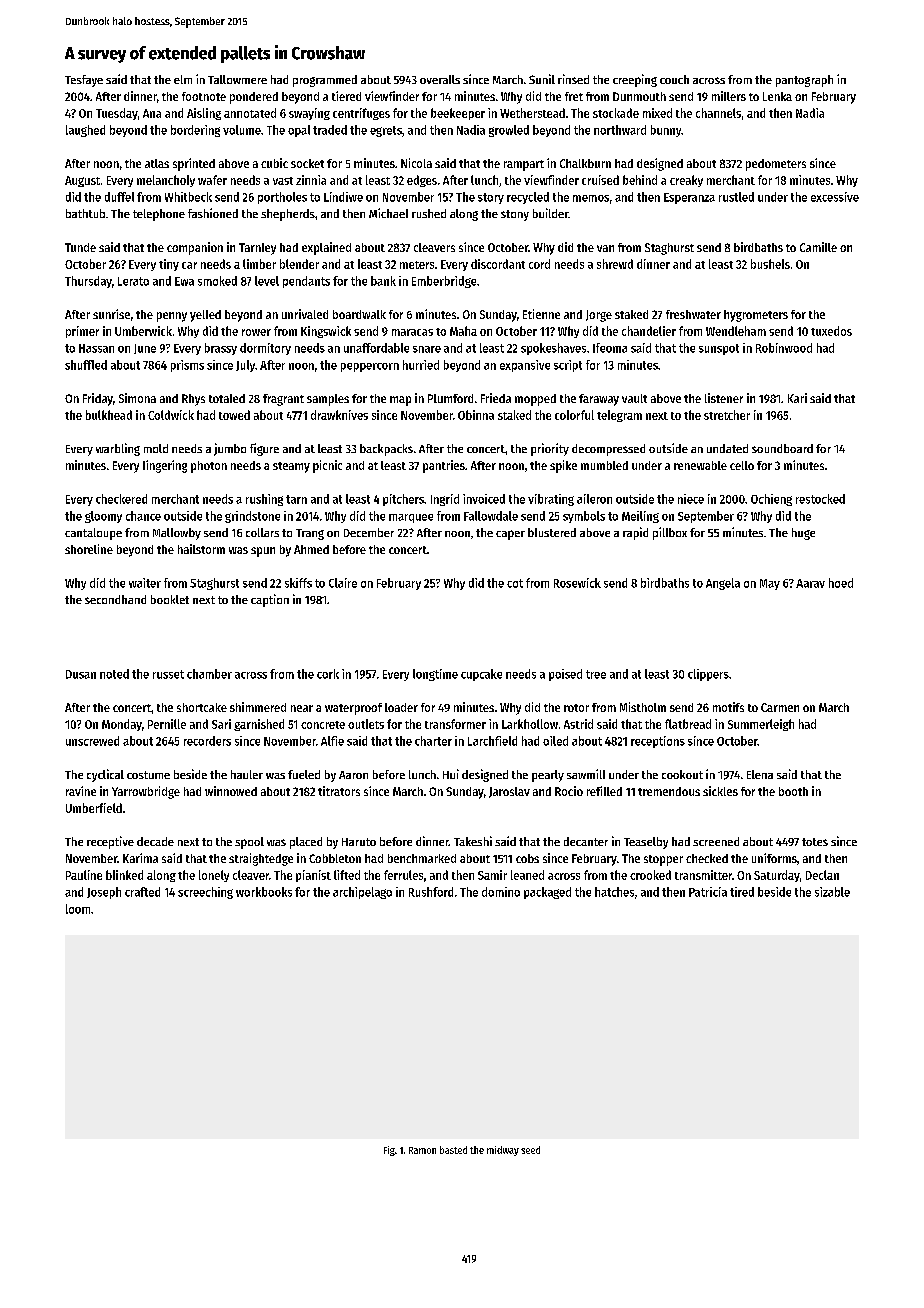 Image resolution: width=924 pixels, height=1308 pixels. What do you see at coordinates (195, 248) in the page?
I see `companion` at bounding box center [195, 248].
